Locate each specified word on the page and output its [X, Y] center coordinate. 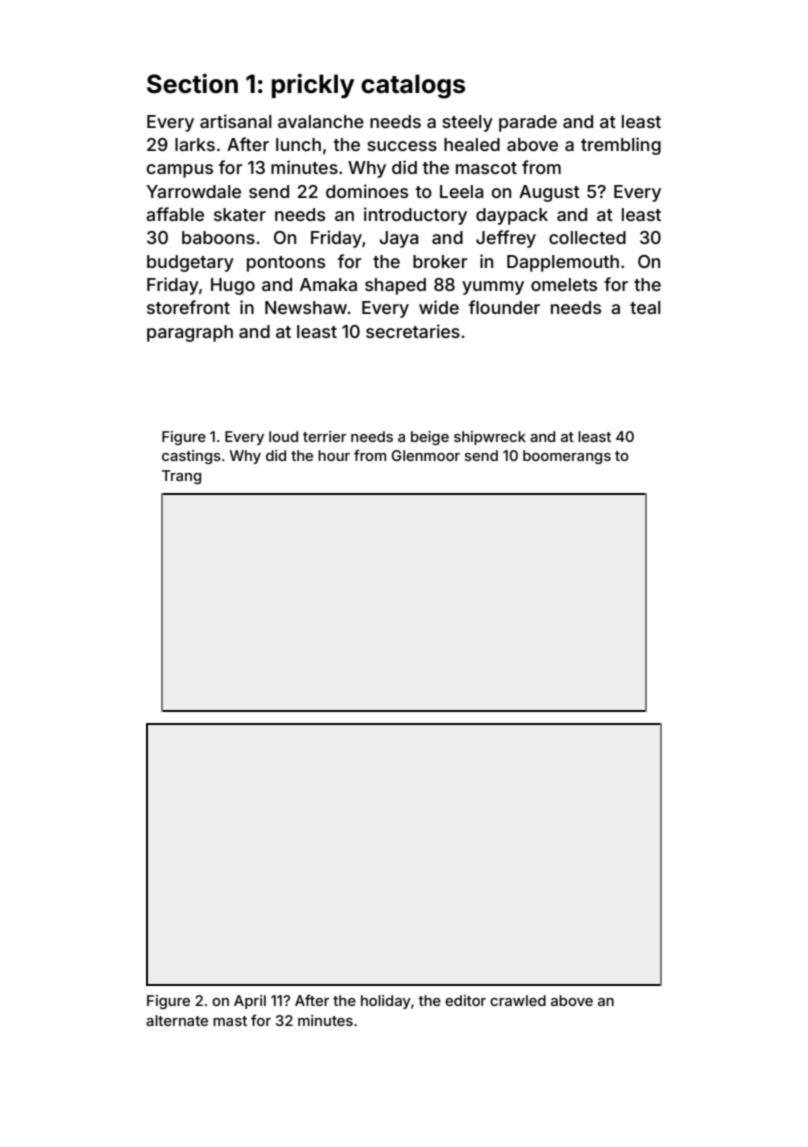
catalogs [413, 86]
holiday [386, 1002]
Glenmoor [425, 455]
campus [180, 171]
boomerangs [567, 457]
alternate [177, 1020]
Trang [181, 477]
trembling [621, 146]
